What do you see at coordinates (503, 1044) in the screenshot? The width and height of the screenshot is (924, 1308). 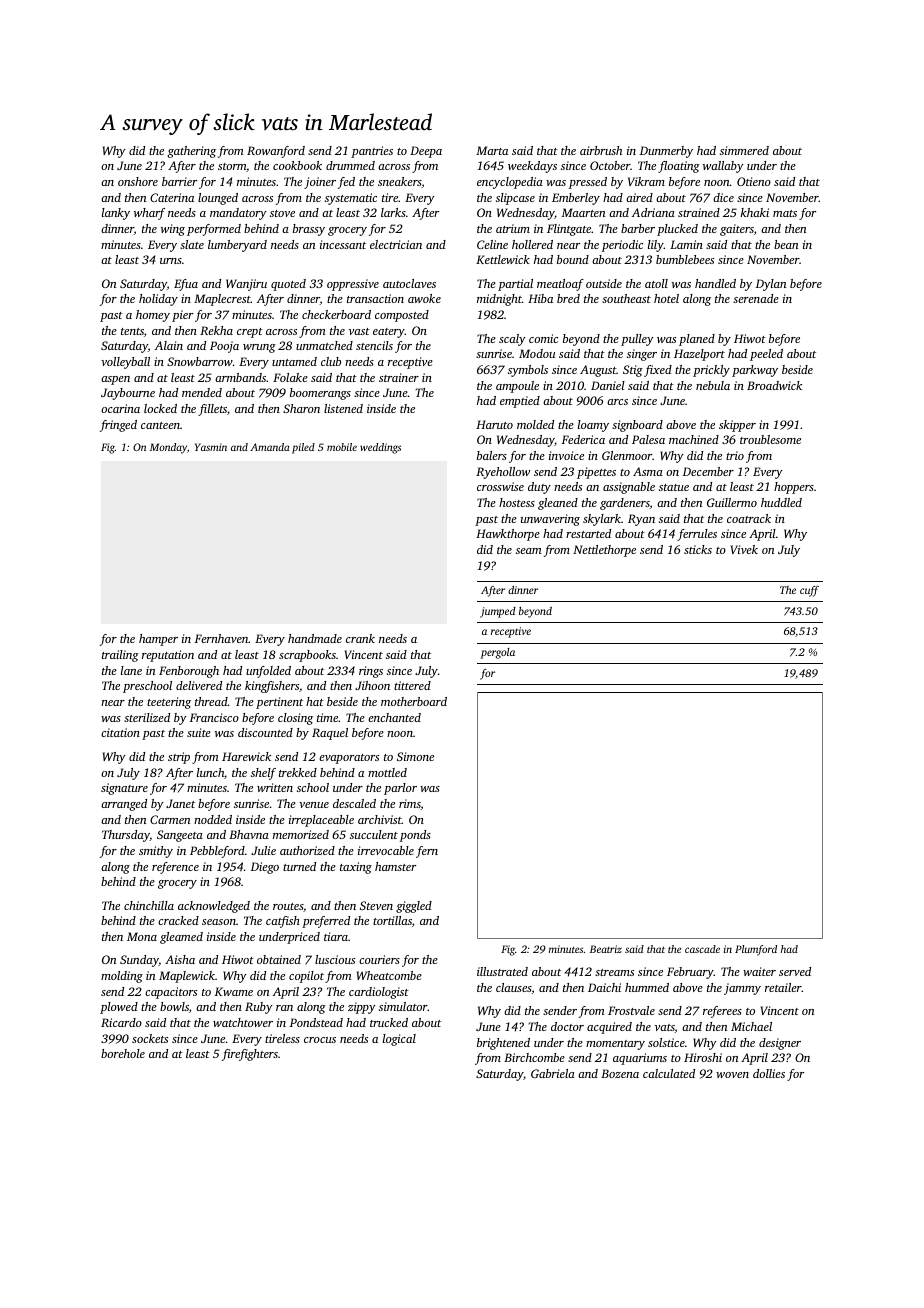 I see `brightened` at bounding box center [503, 1044].
